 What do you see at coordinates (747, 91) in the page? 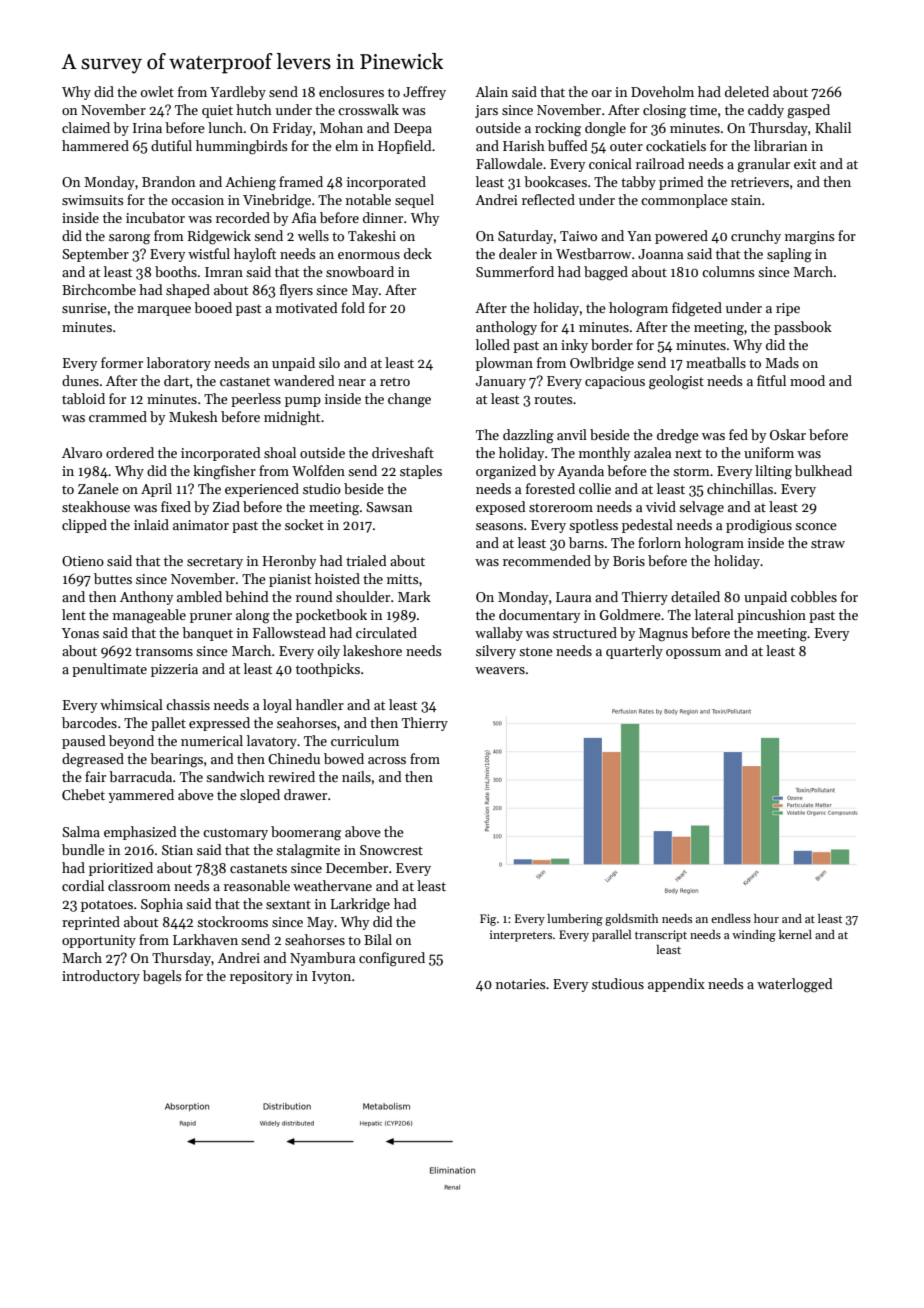
I see `deleted` at bounding box center [747, 91].
